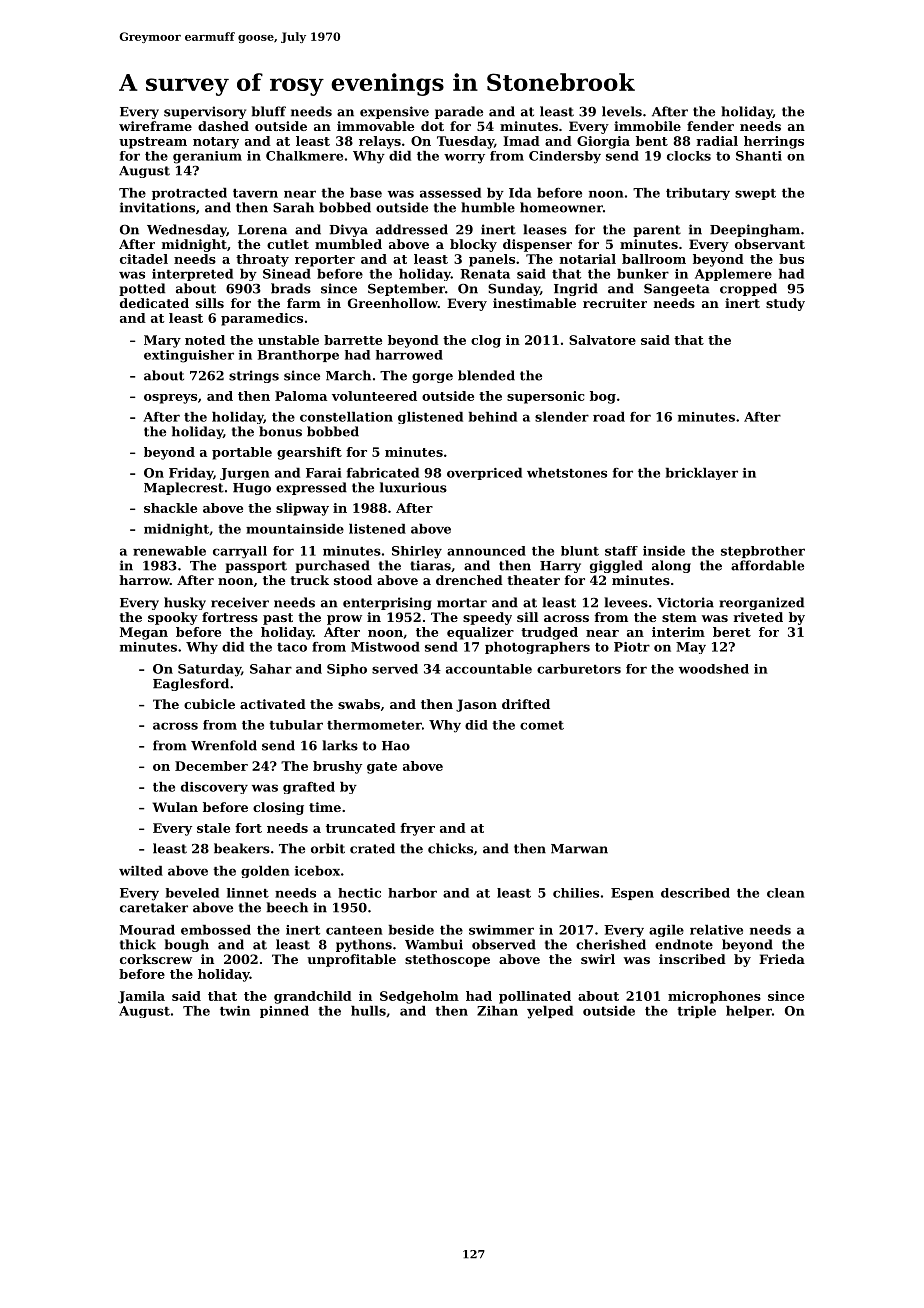 The width and height of the page is (924, 1308). Describe the element at coordinates (192, 275) in the page. I see `interpreted` at that location.
